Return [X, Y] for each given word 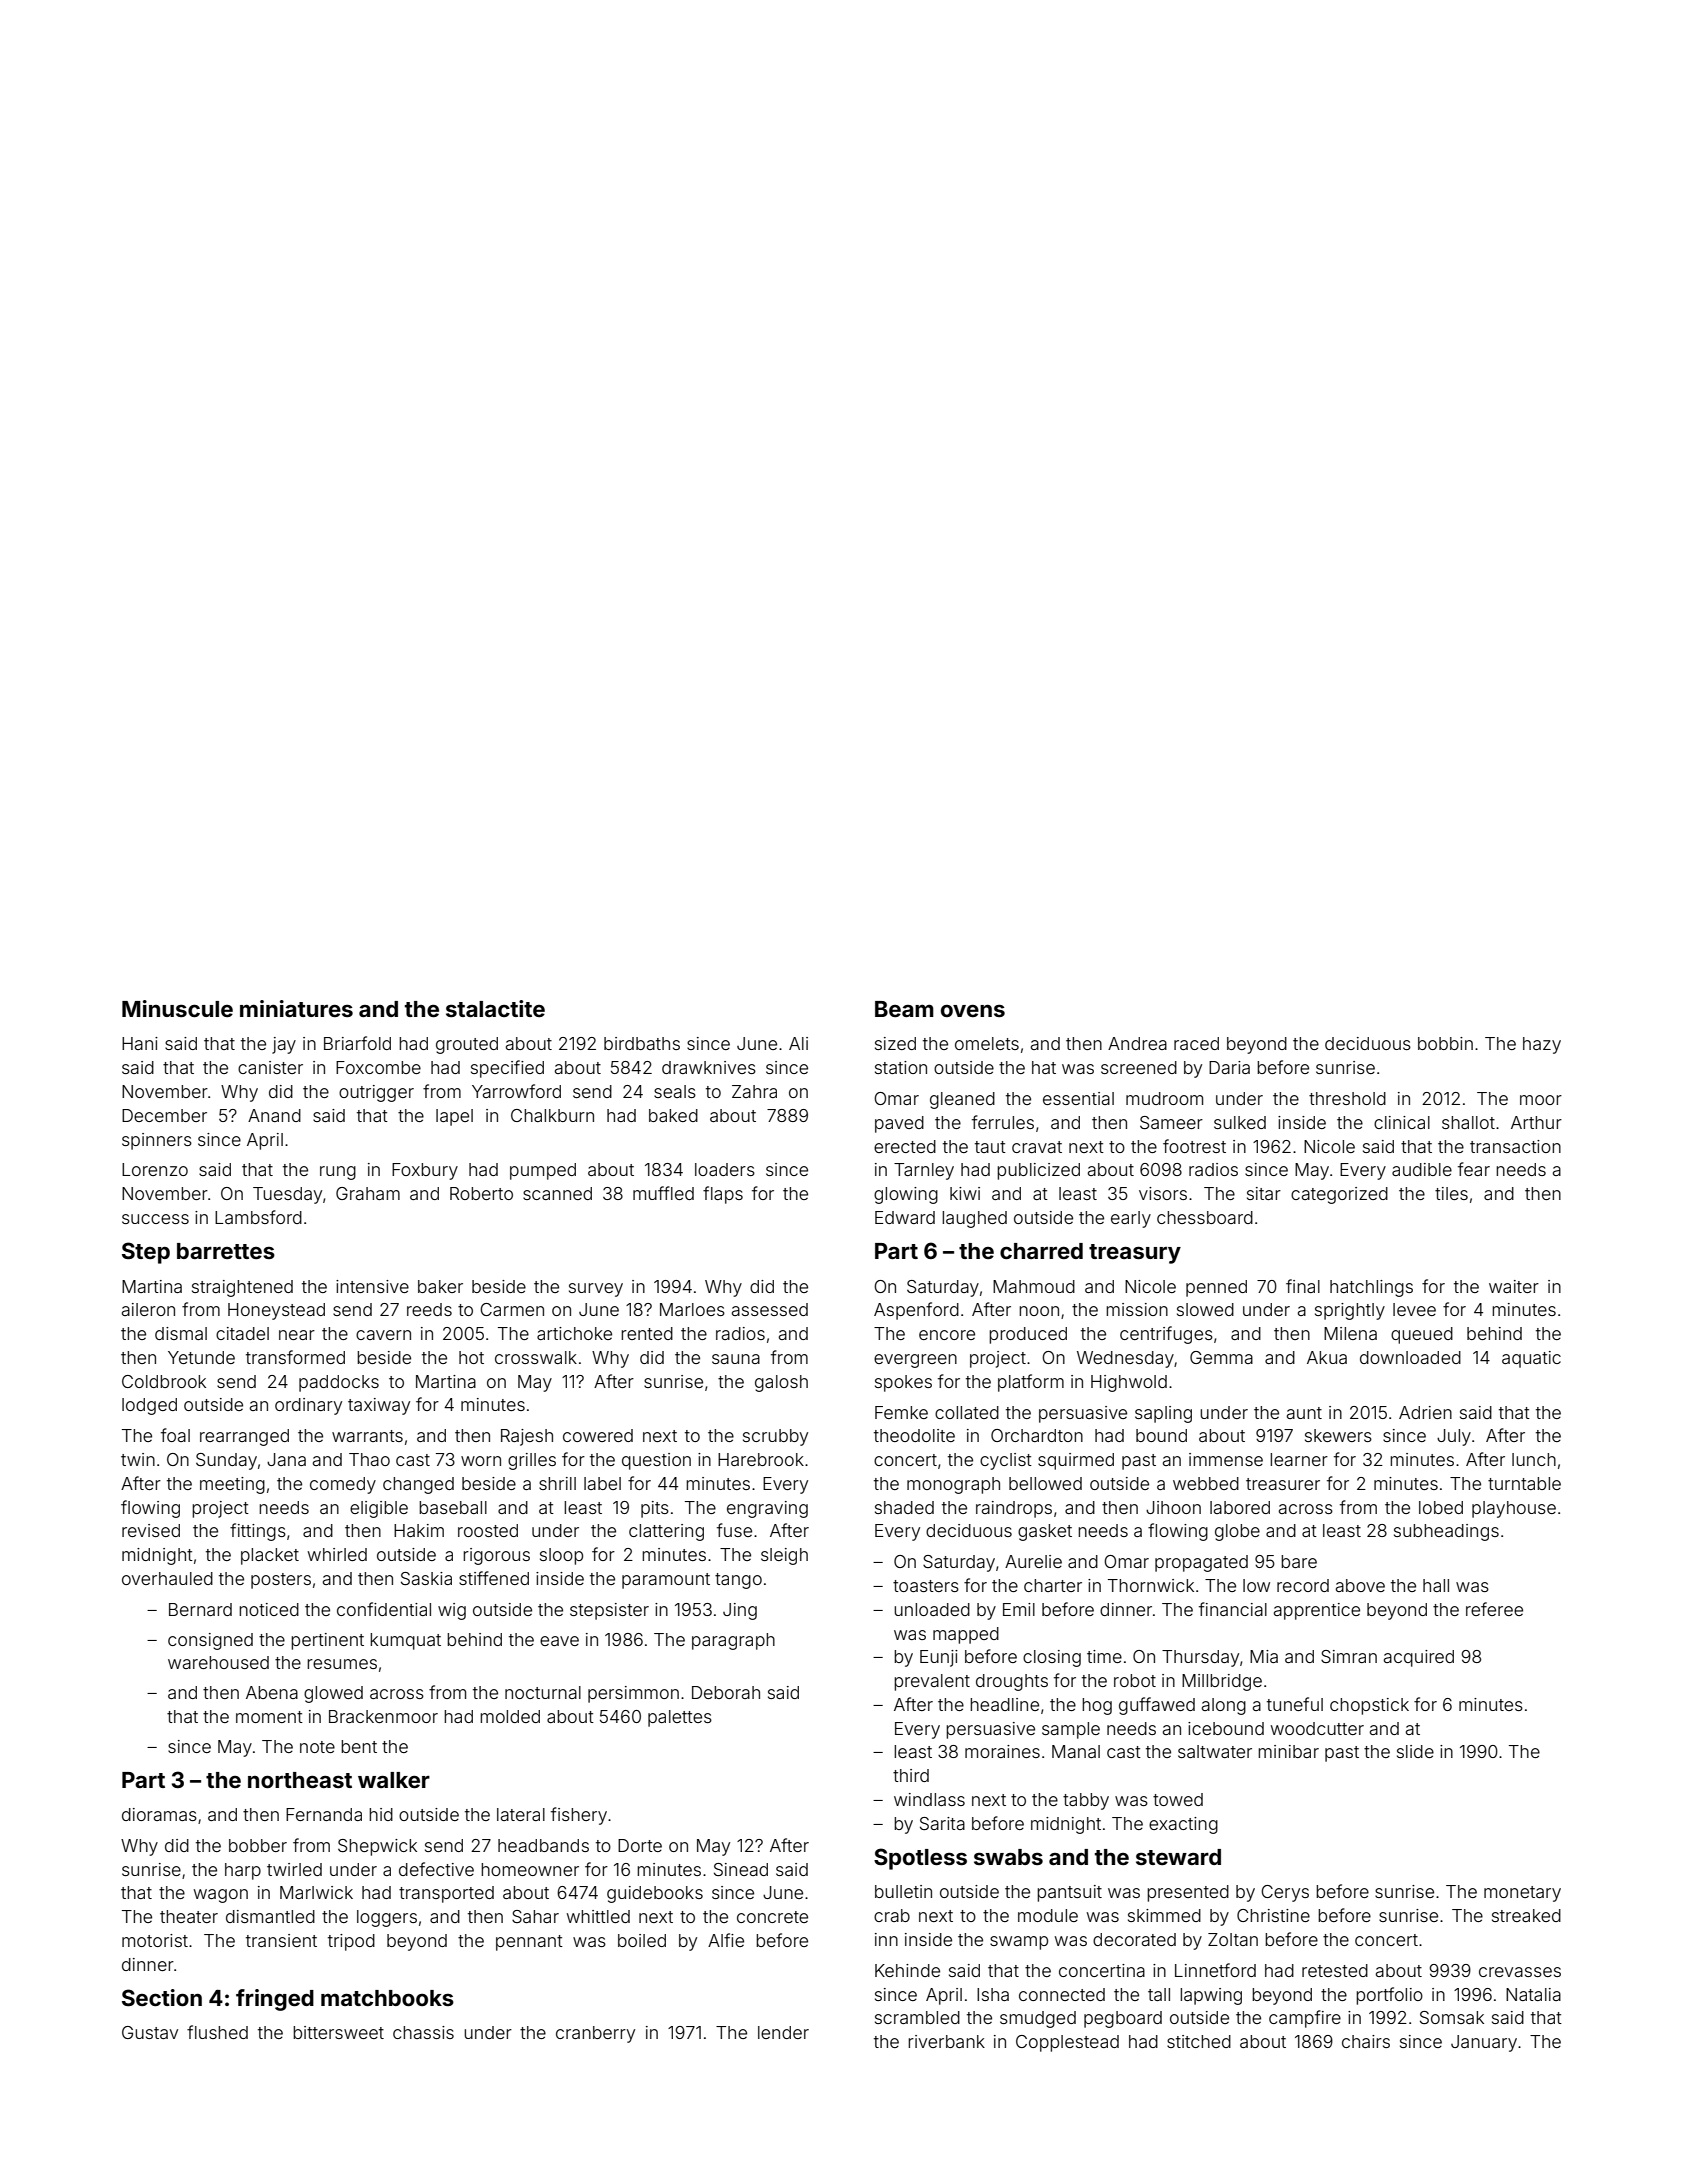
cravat [1037, 1147]
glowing [906, 1195]
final [1303, 1286]
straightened [242, 1288]
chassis [423, 2032]
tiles [1451, 1193]
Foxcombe [378, 1067]
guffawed [1157, 1706]
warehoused [218, 1662]
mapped [966, 1635]
